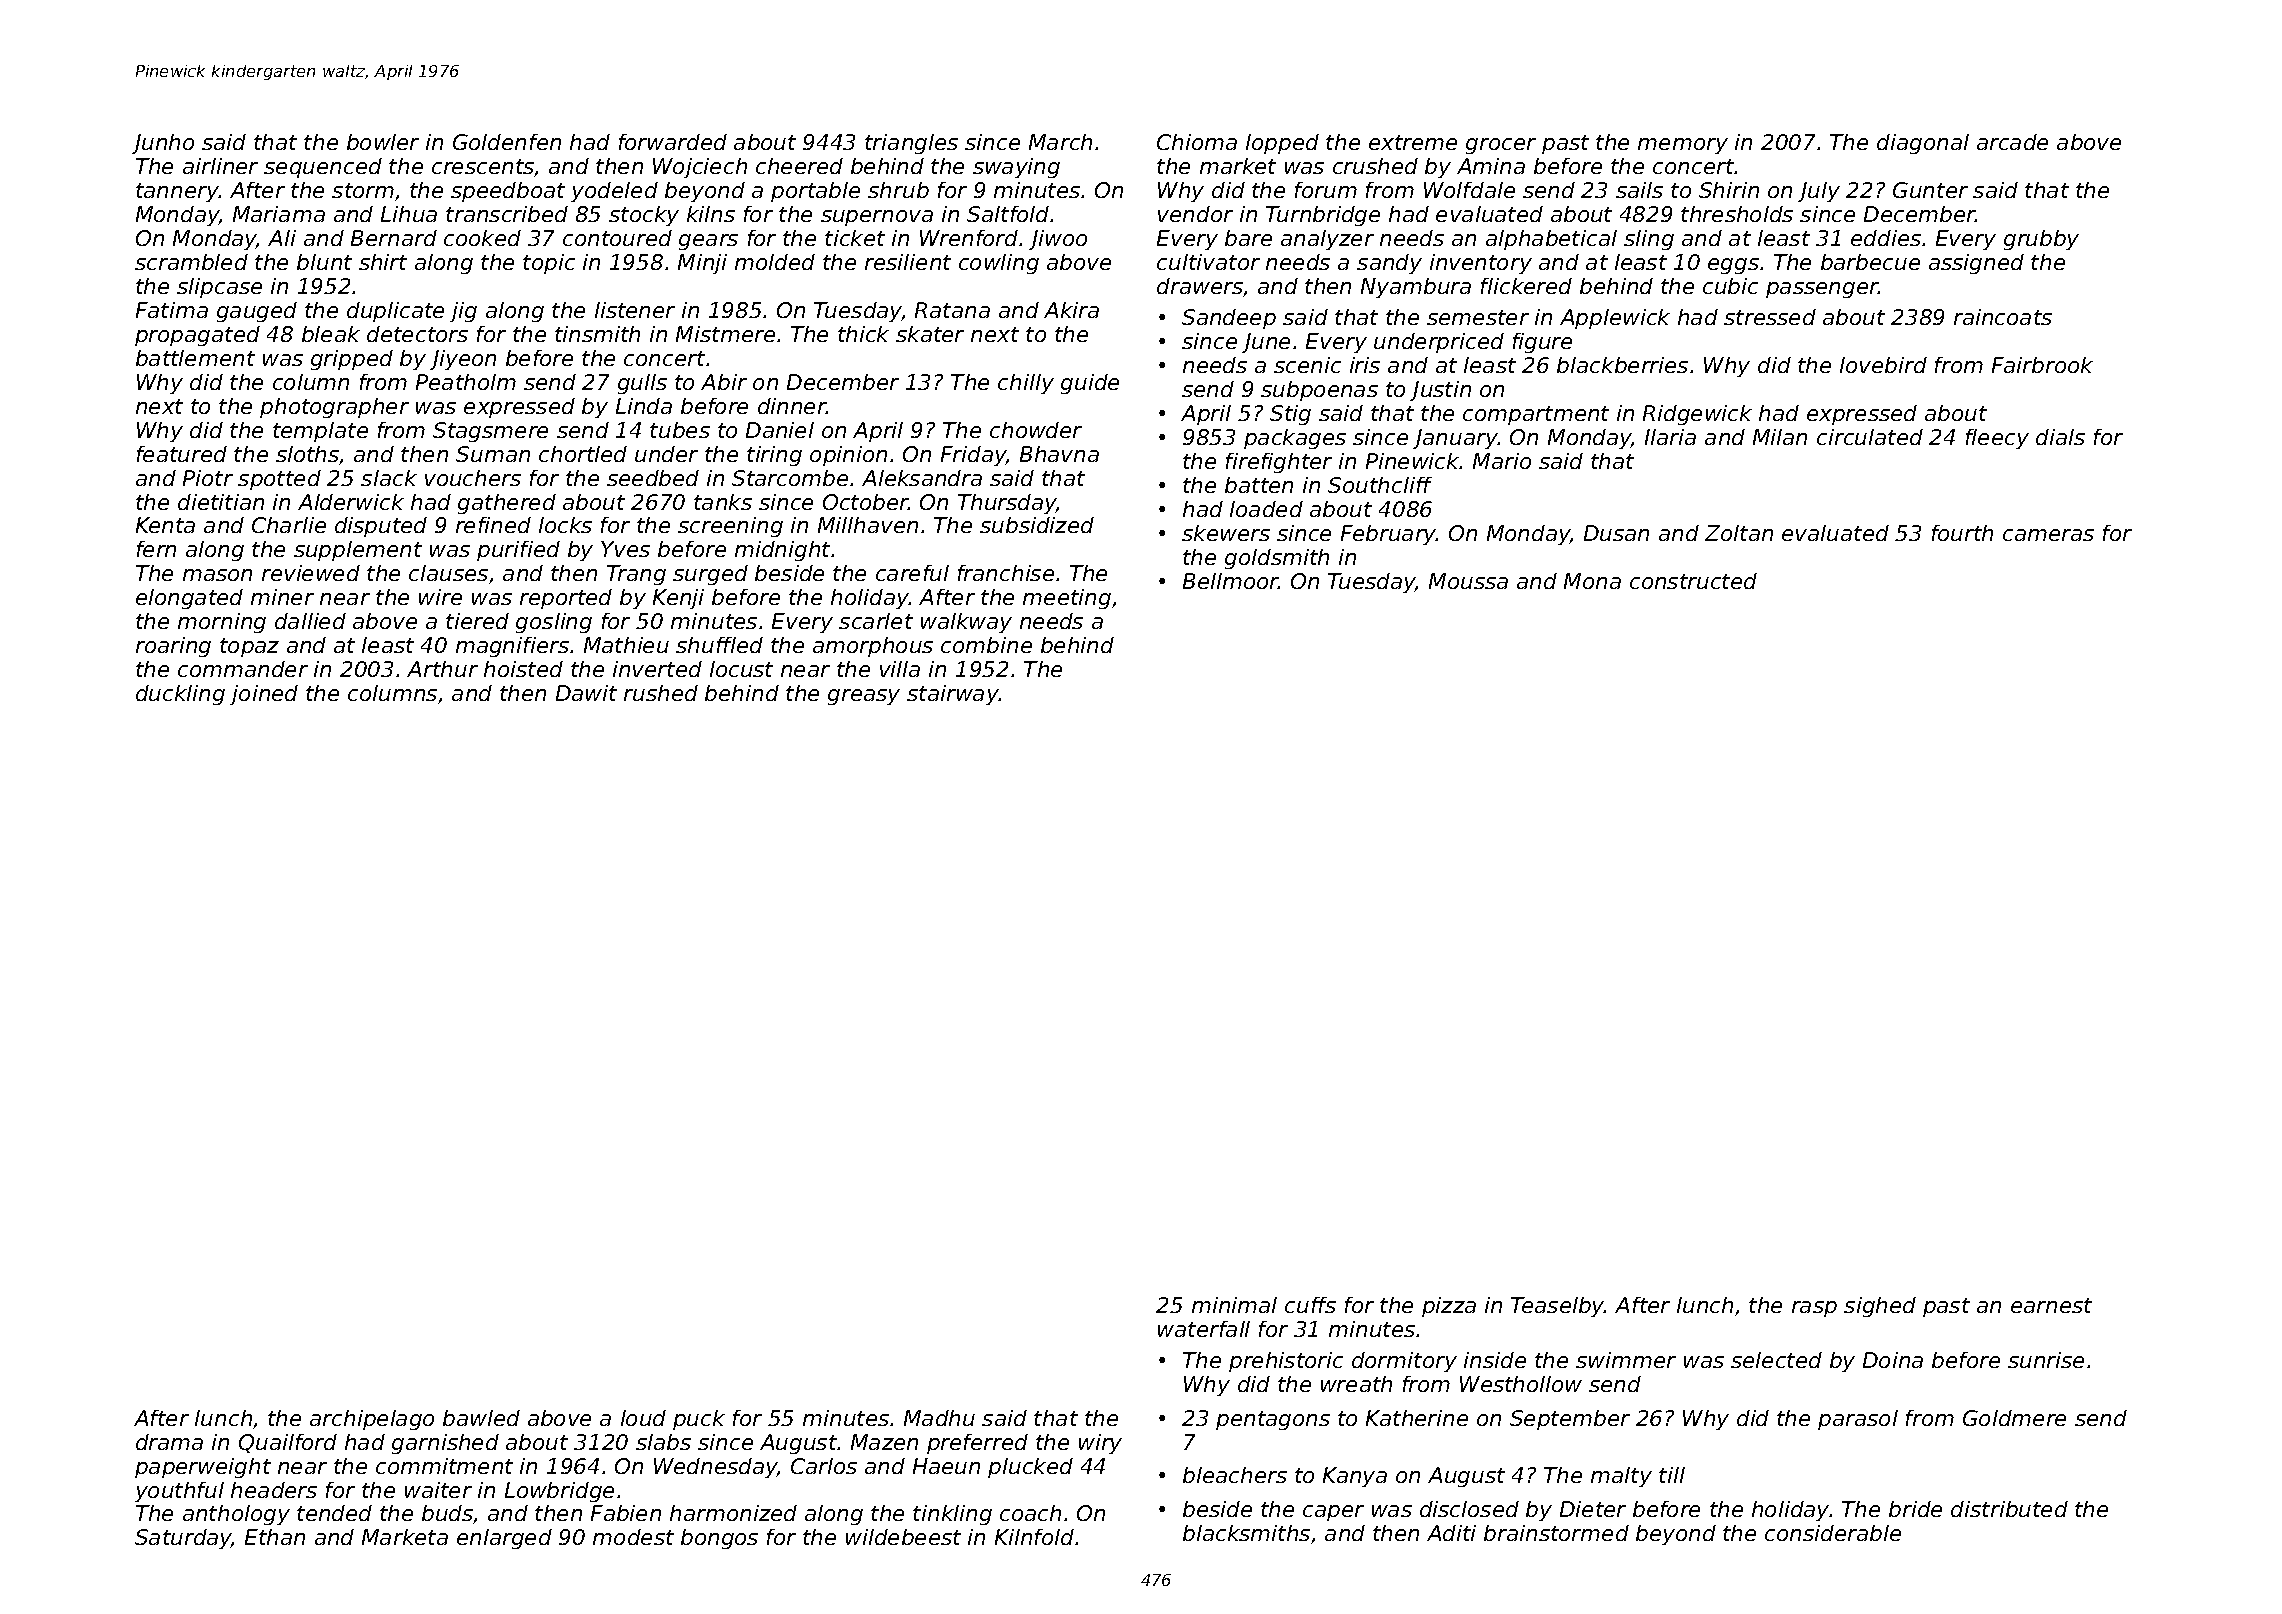 Image resolution: width=2282 pixels, height=1614 pixels. Describe the element at coordinates (481, 1418) in the document. I see `bawled` at that location.
